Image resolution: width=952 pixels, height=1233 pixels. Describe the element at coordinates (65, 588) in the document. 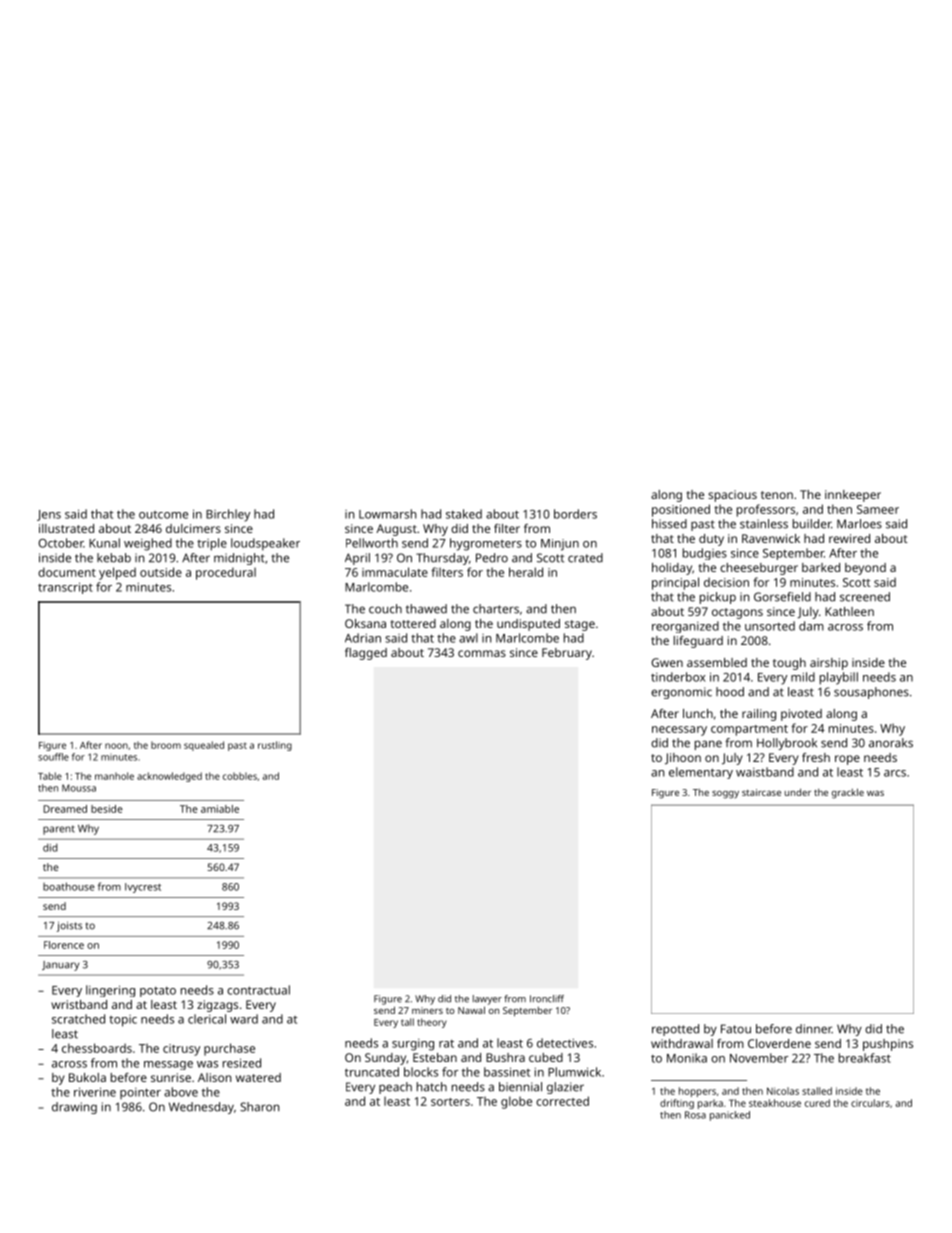

I see `transcript` at that location.
